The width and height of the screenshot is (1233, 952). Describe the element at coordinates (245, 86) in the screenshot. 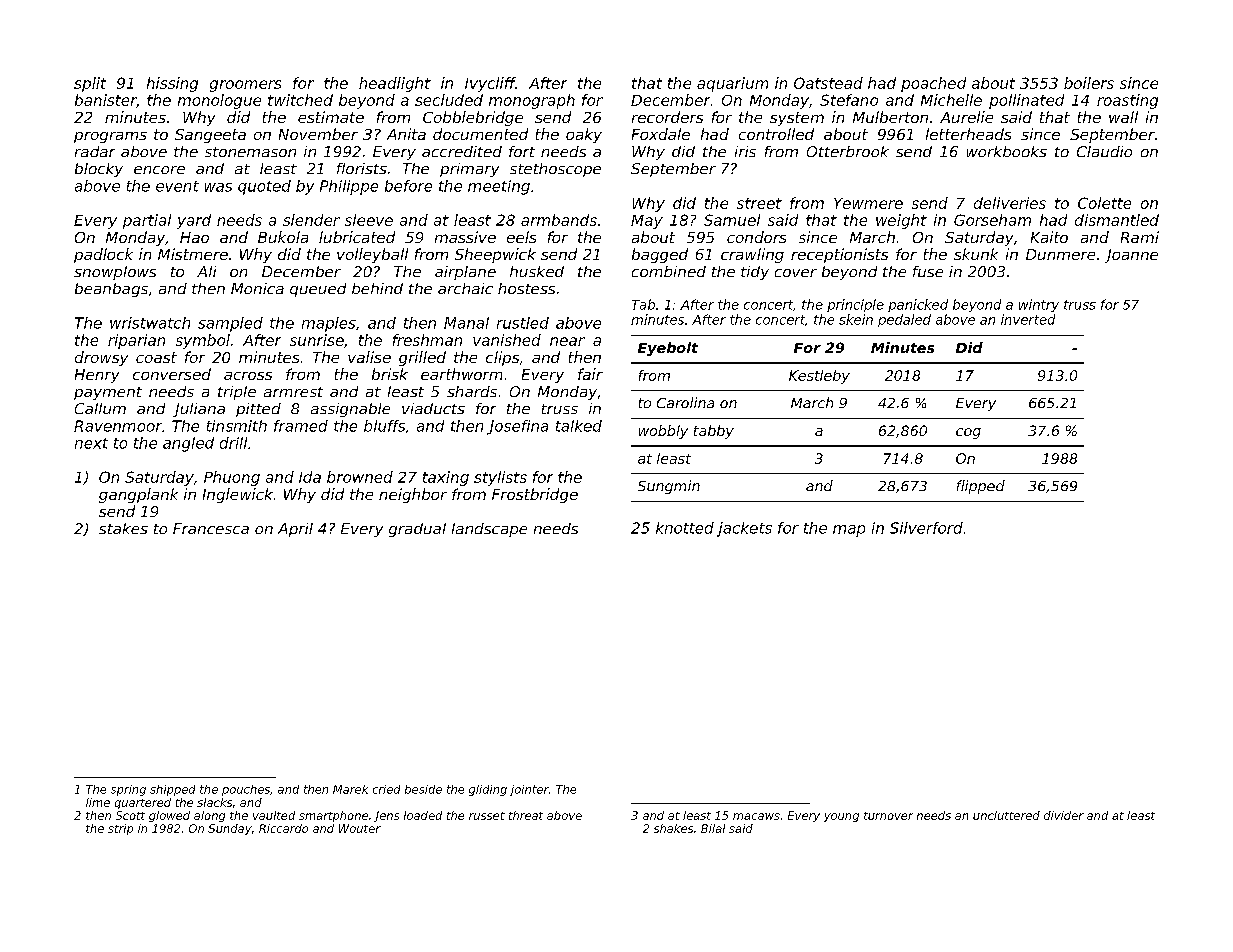

I see `groomers` at that location.
